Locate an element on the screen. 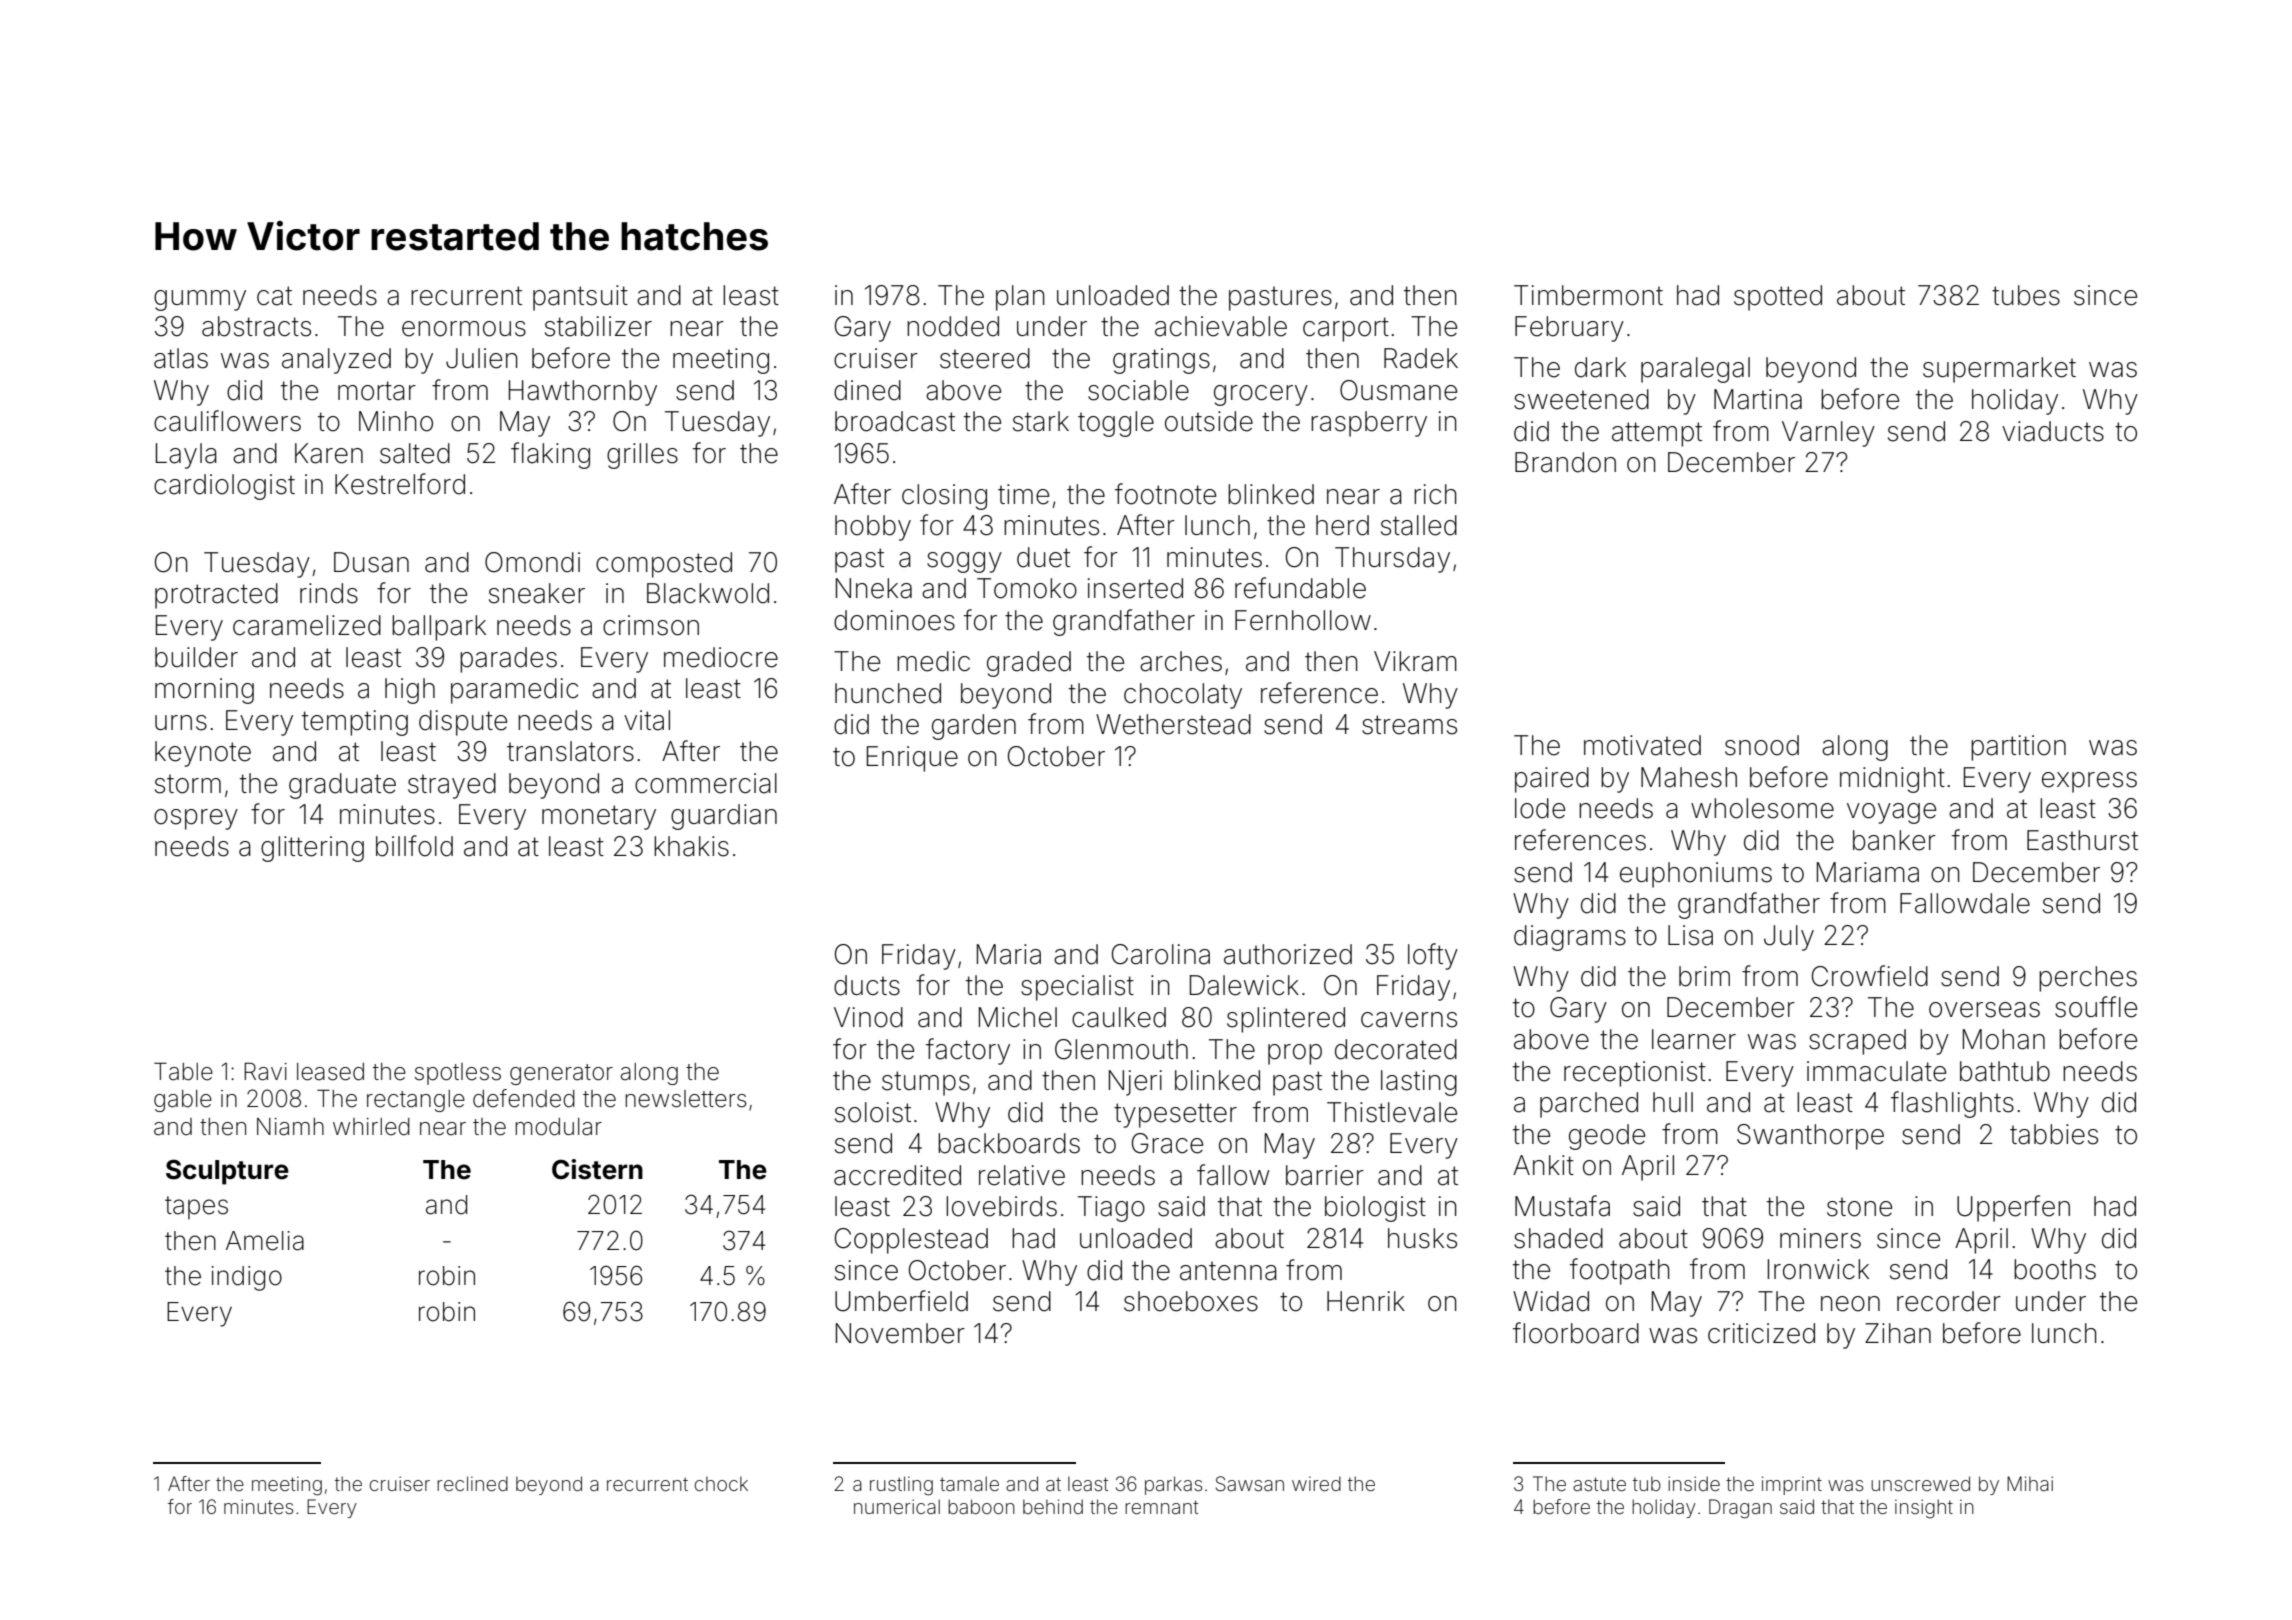 The width and height of the screenshot is (2292, 1620). commercial is located at coordinates (706, 783).
